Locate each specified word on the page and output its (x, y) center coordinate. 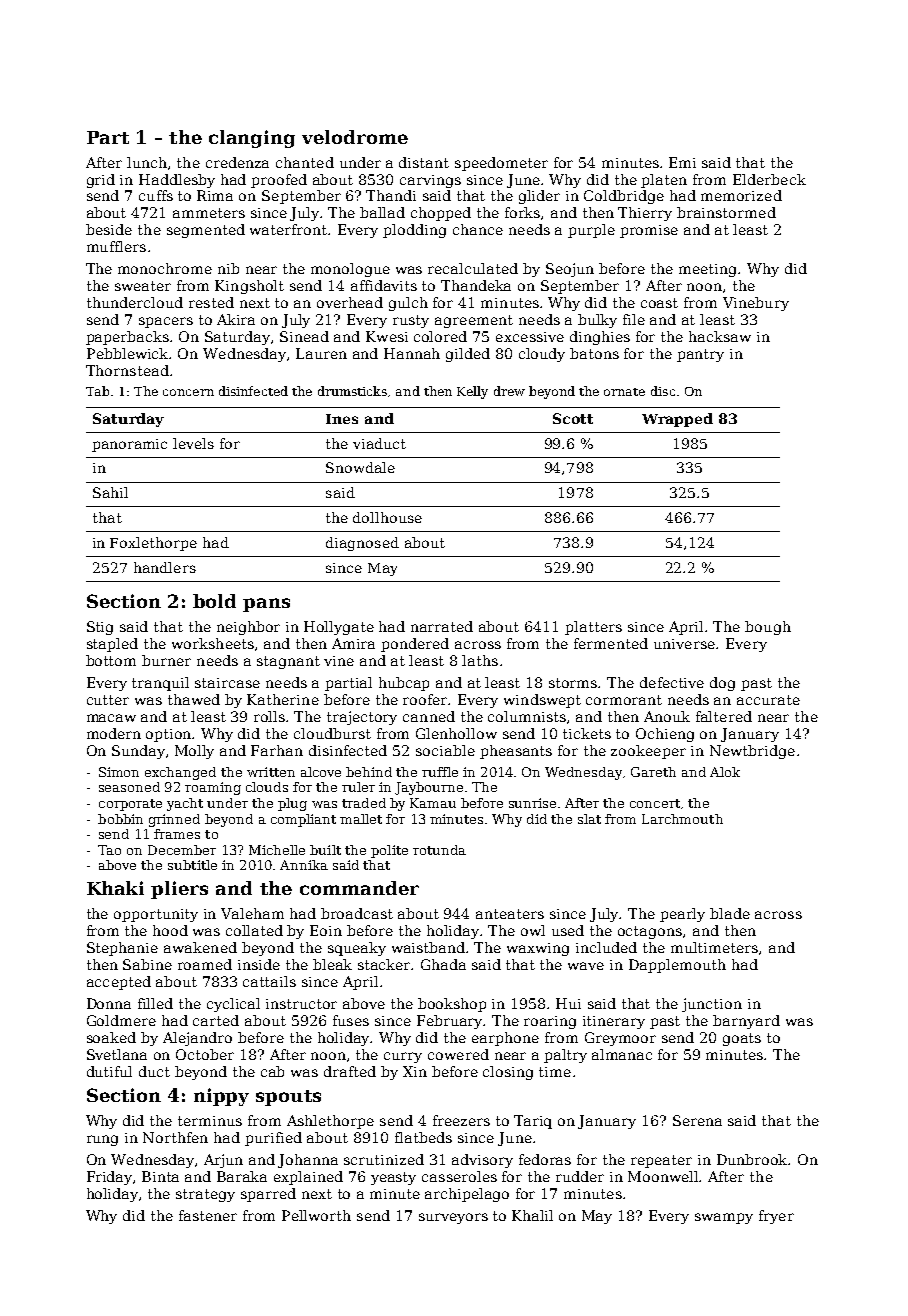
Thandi (391, 195)
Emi (682, 162)
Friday (109, 1178)
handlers (165, 567)
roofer (426, 699)
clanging (252, 139)
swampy (724, 1218)
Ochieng (665, 735)
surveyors (453, 1218)
